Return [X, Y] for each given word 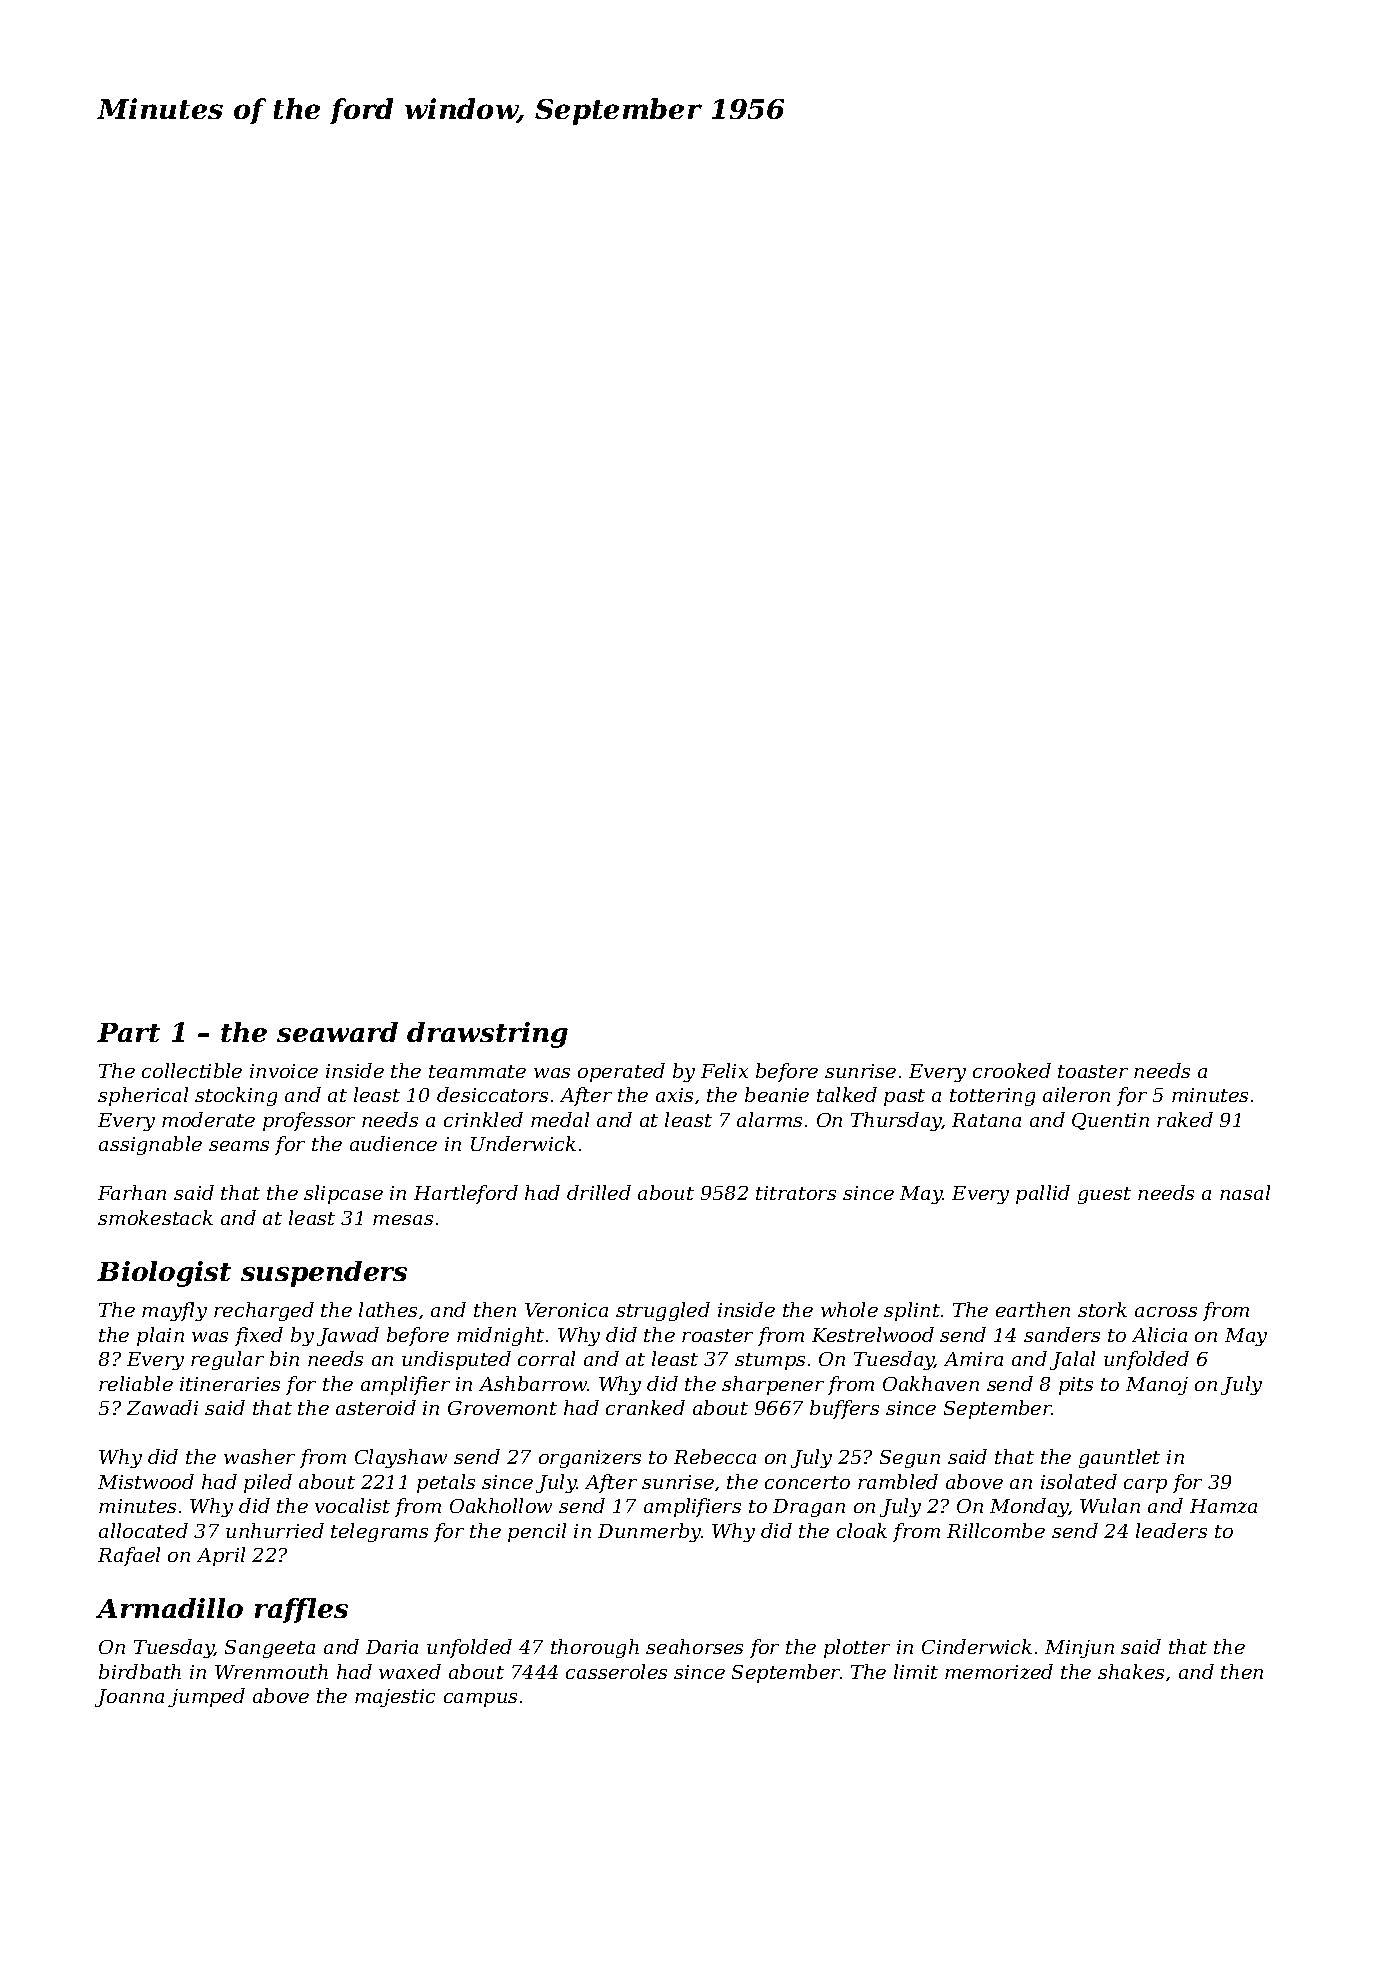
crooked [1012, 1070]
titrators [796, 1193]
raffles [301, 1610]
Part [128, 1032]
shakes [1131, 1671]
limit [916, 1671]
